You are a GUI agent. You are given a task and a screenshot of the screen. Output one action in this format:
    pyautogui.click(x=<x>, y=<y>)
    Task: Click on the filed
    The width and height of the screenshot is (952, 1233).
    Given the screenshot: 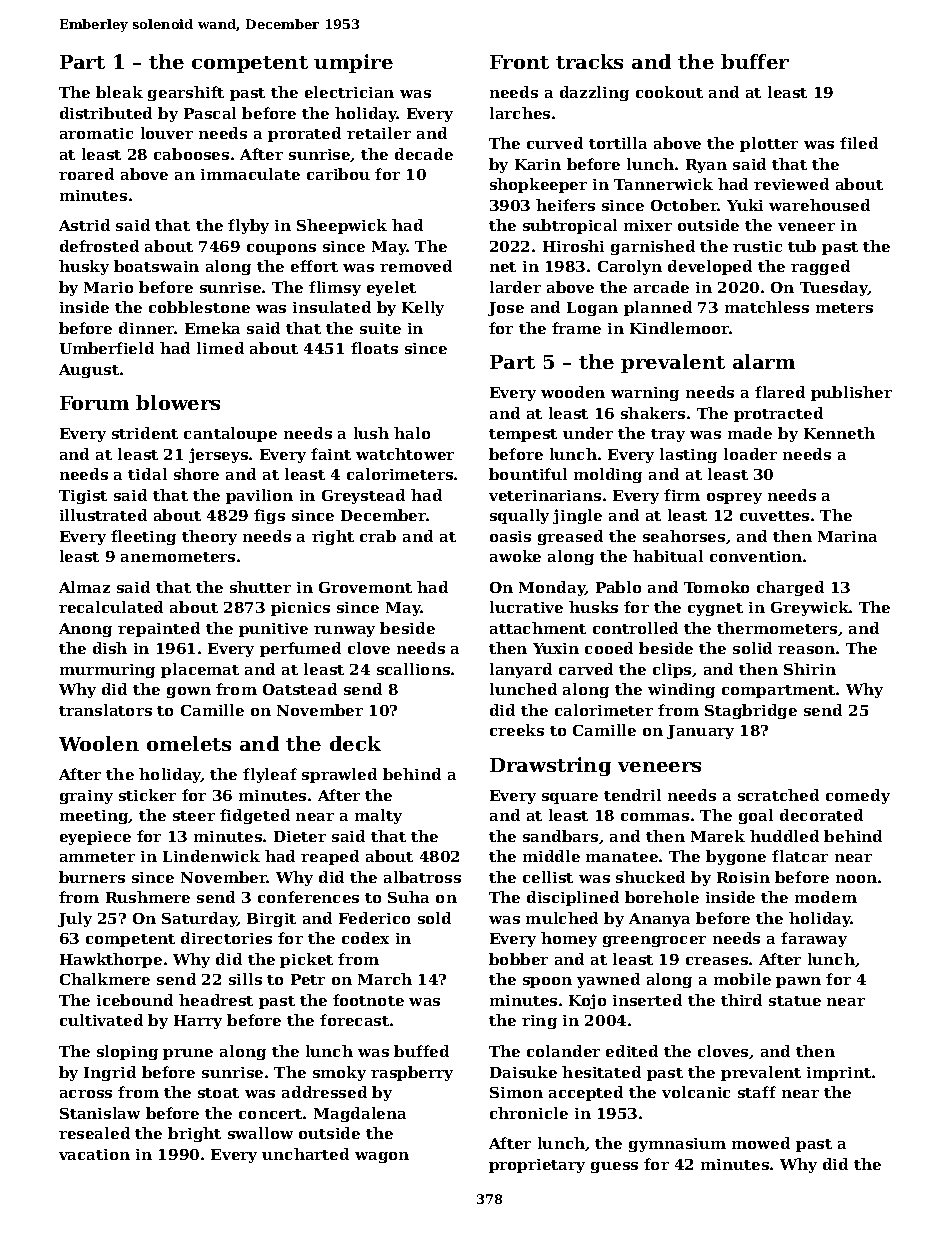 What is the action you would take?
    pyautogui.click(x=859, y=143)
